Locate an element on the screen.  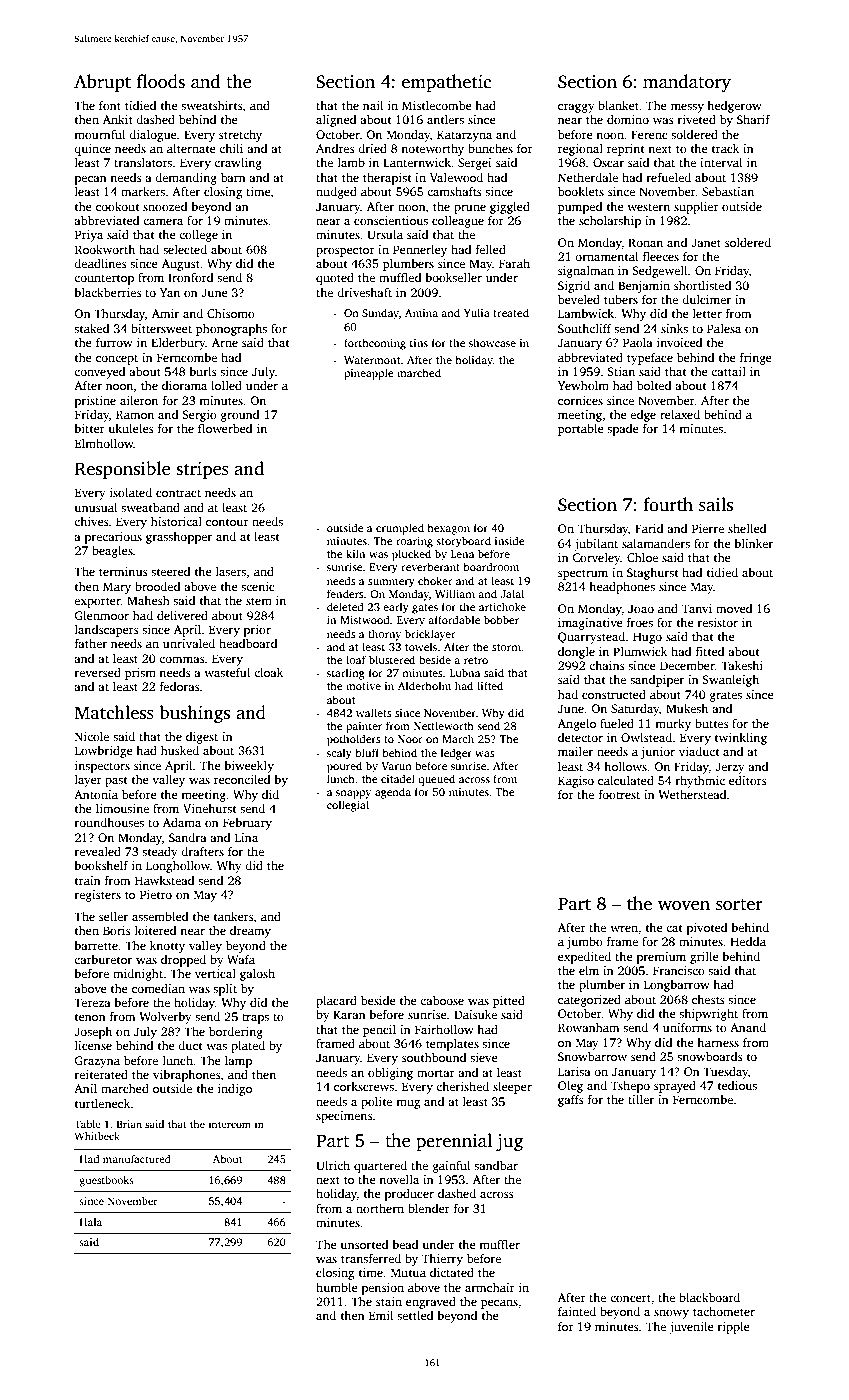
settled is located at coordinates (415, 1315).
